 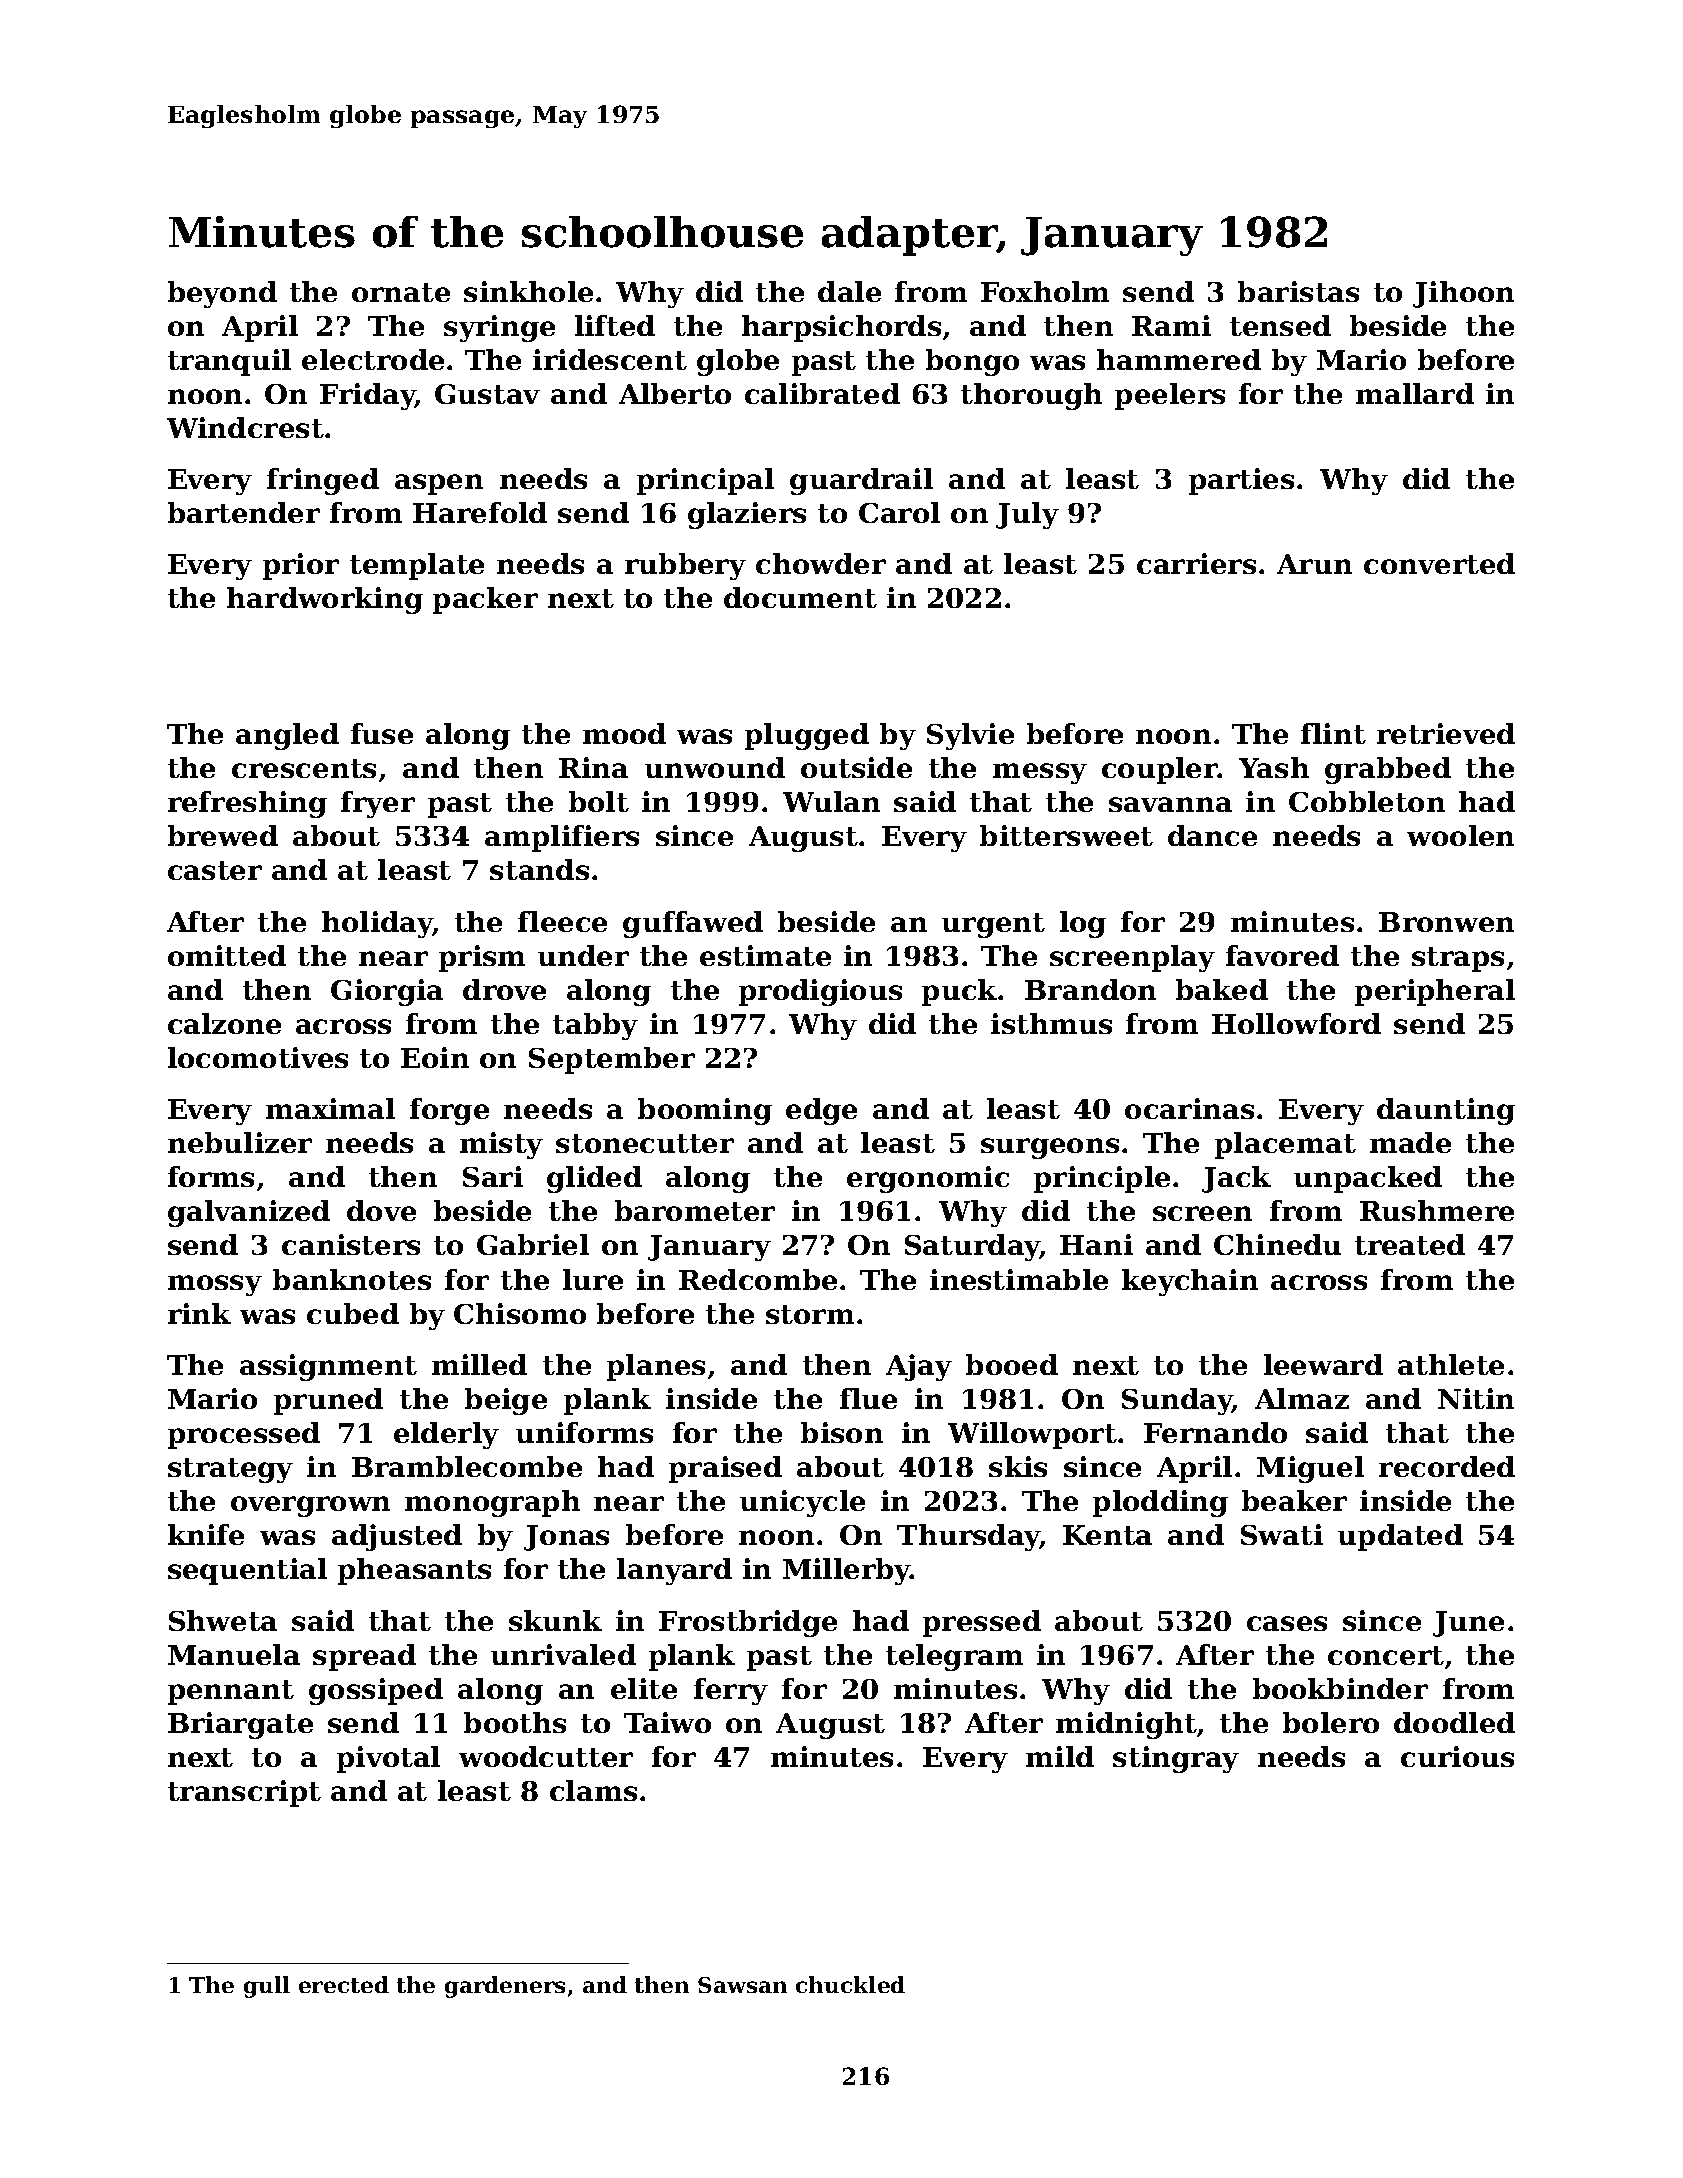 I want to click on Frostbridge, so click(x=748, y=1623).
